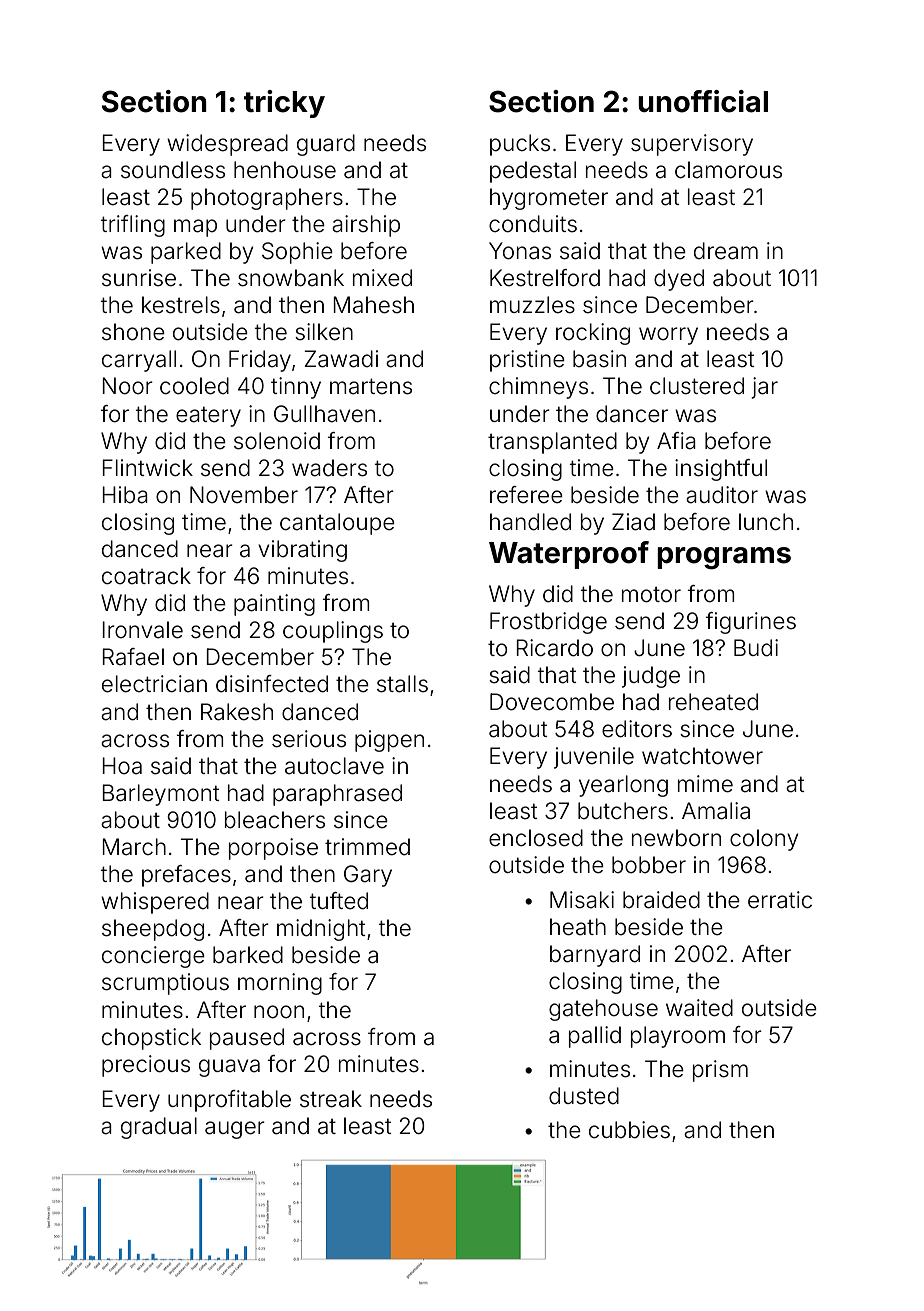  Describe the element at coordinates (235, 1130) in the image. I see `auger` at that location.
